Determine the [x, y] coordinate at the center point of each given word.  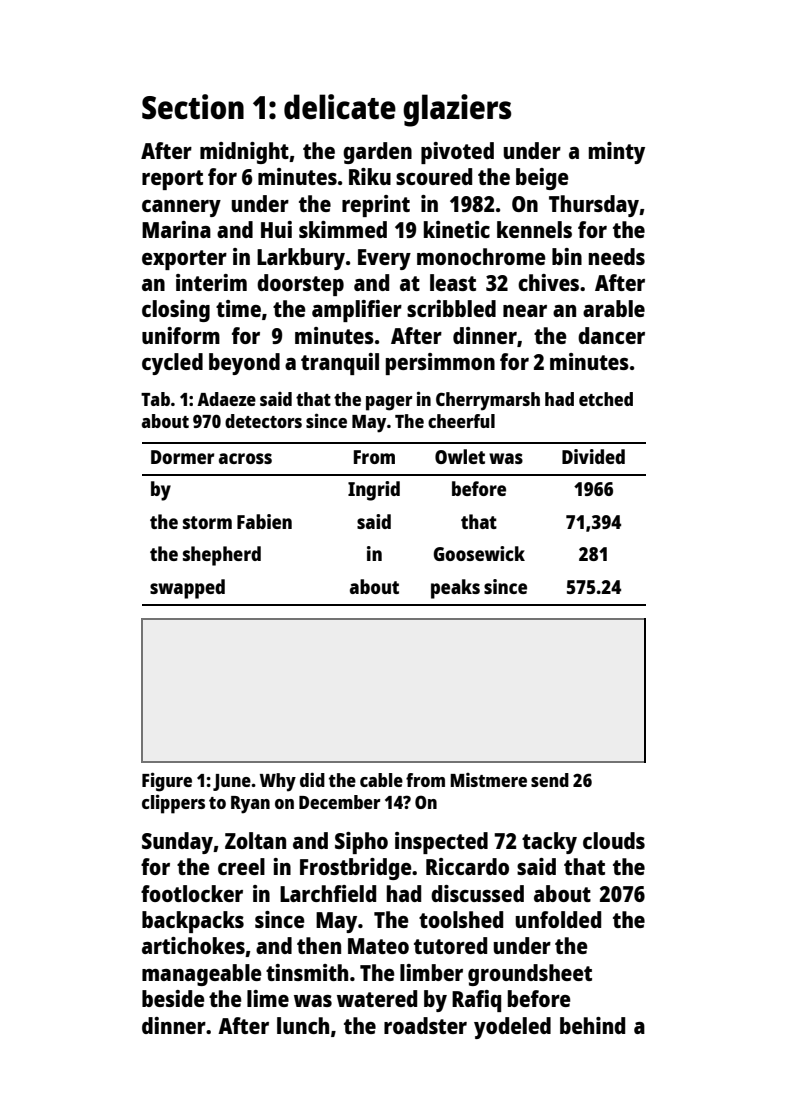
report [172, 180]
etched [606, 399]
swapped [187, 589]
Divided [593, 456]
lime [268, 998]
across [245, 458]
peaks [455, 589]
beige [542, 179]
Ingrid [374, 491]
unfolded [558, 919]
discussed [477, 893]
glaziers [457, 110]
